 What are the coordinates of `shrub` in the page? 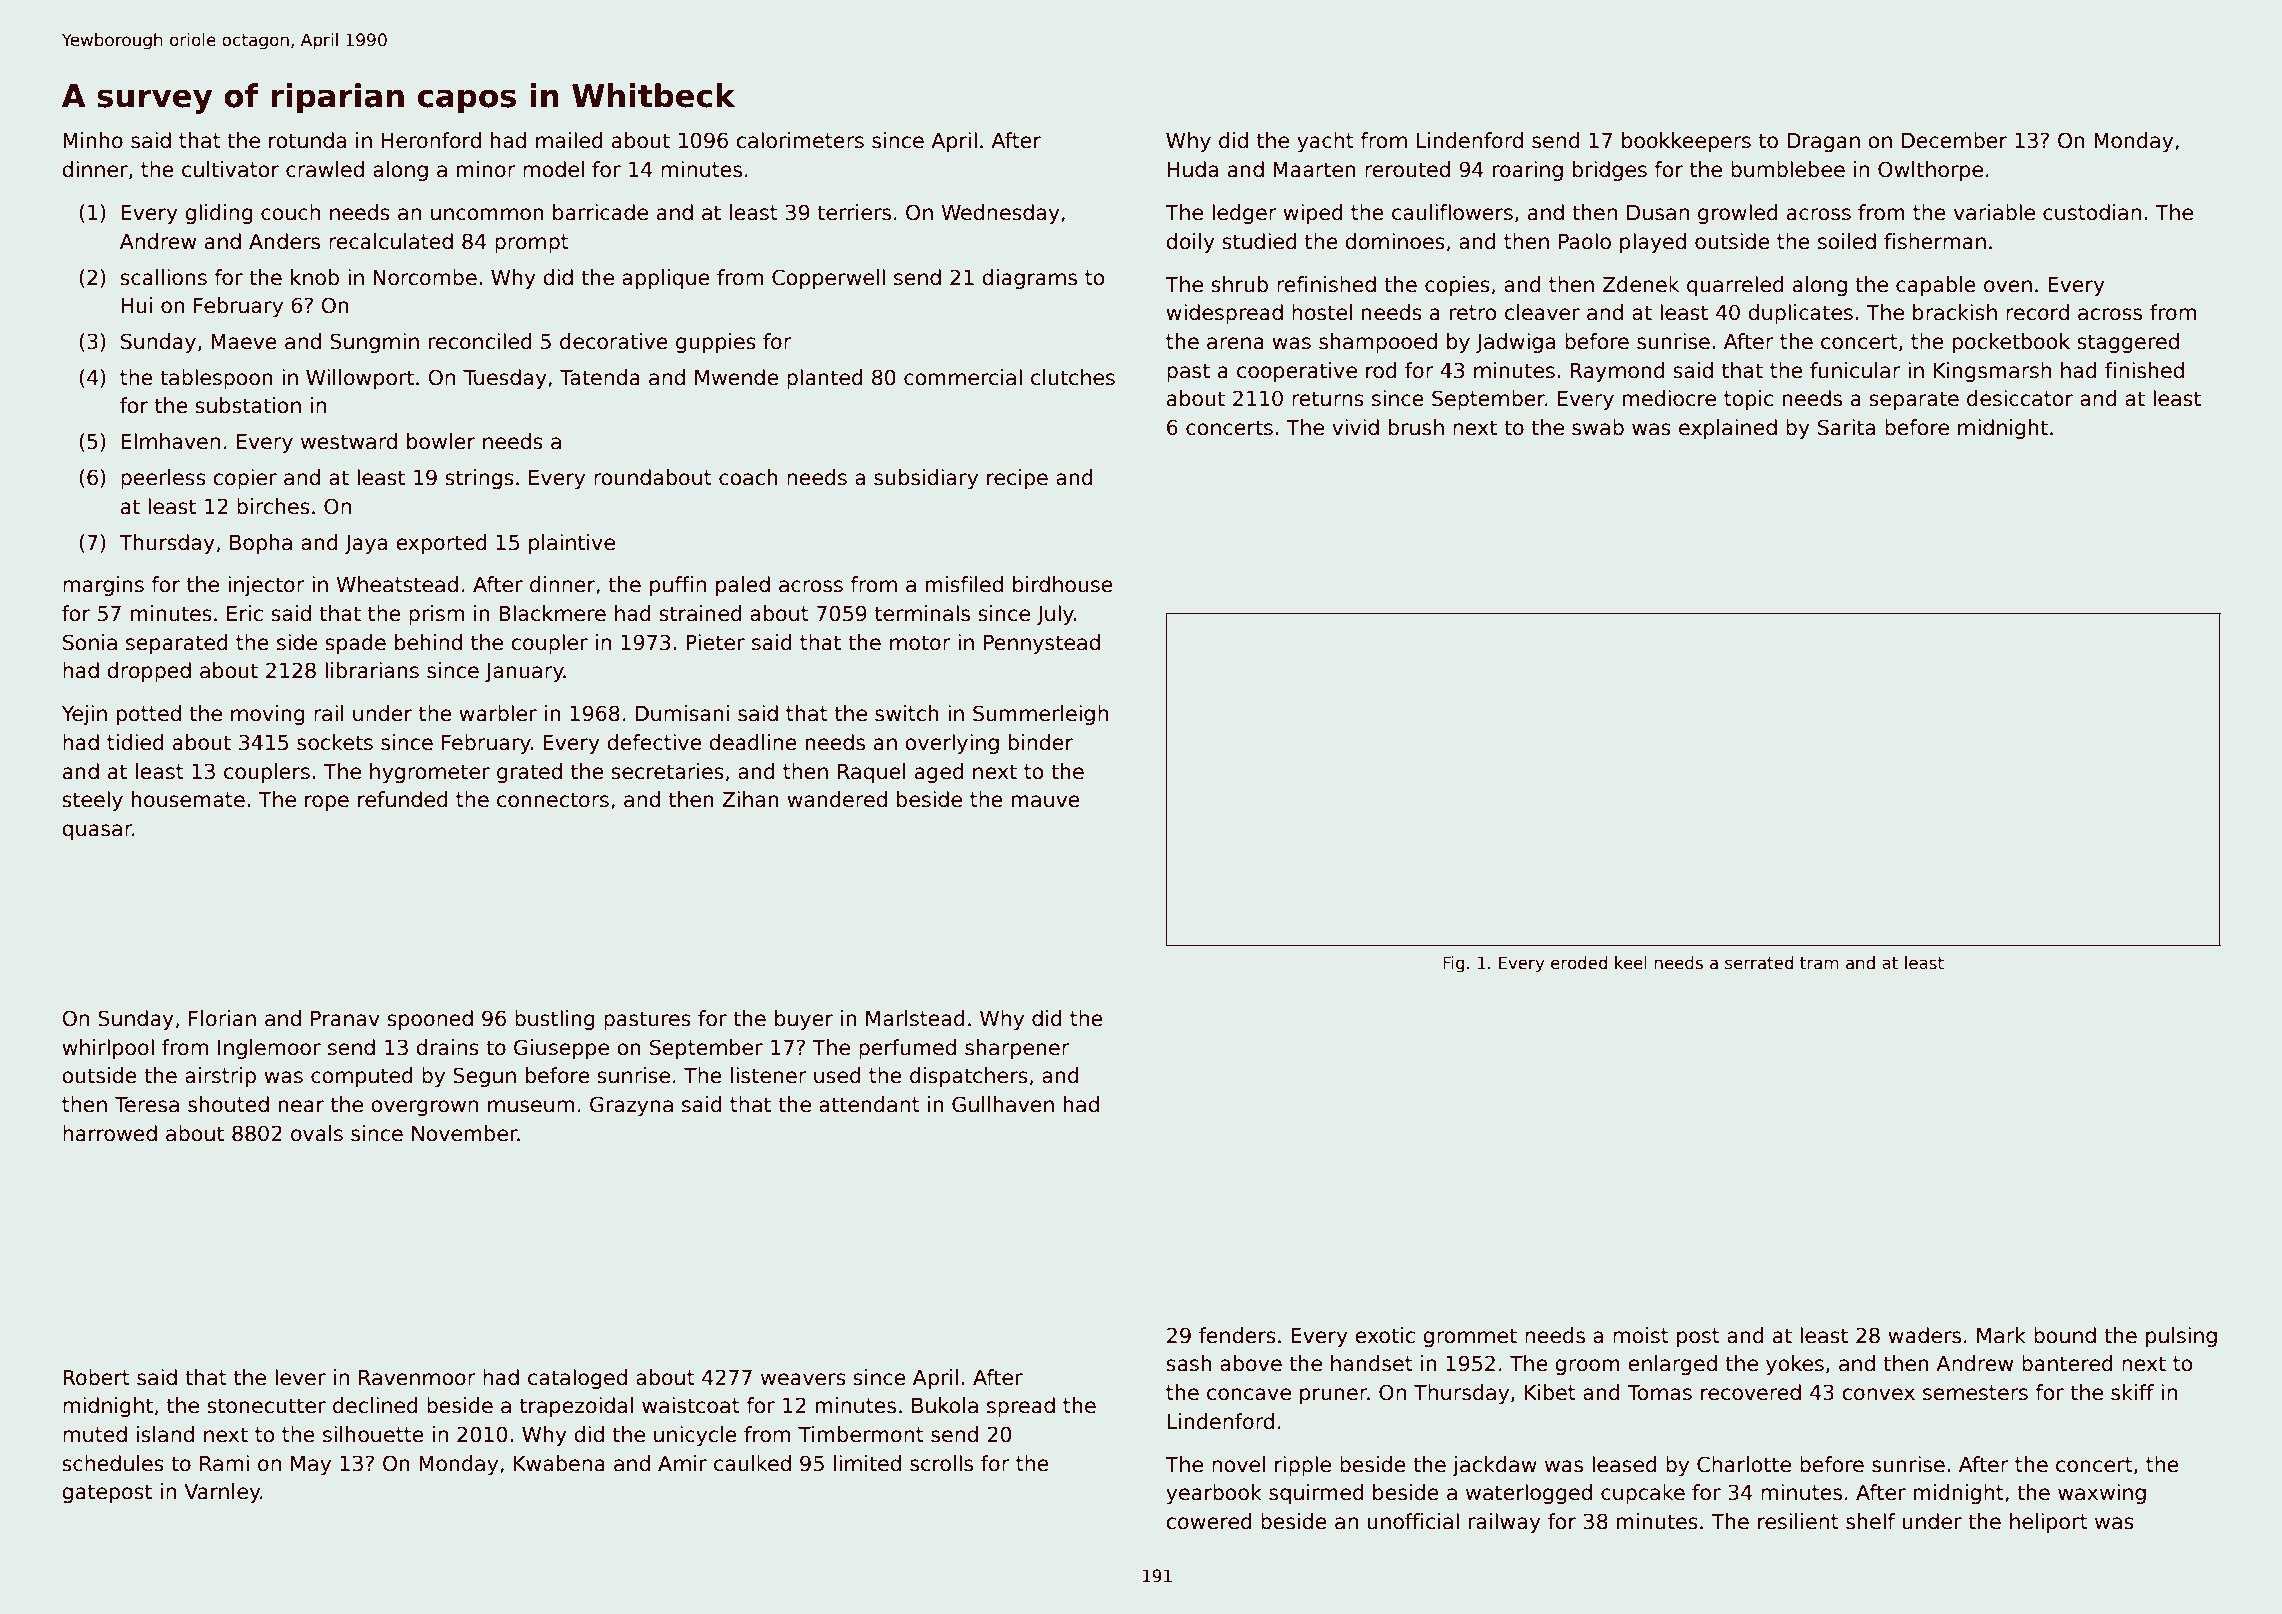 It's located at (1239, 284).
